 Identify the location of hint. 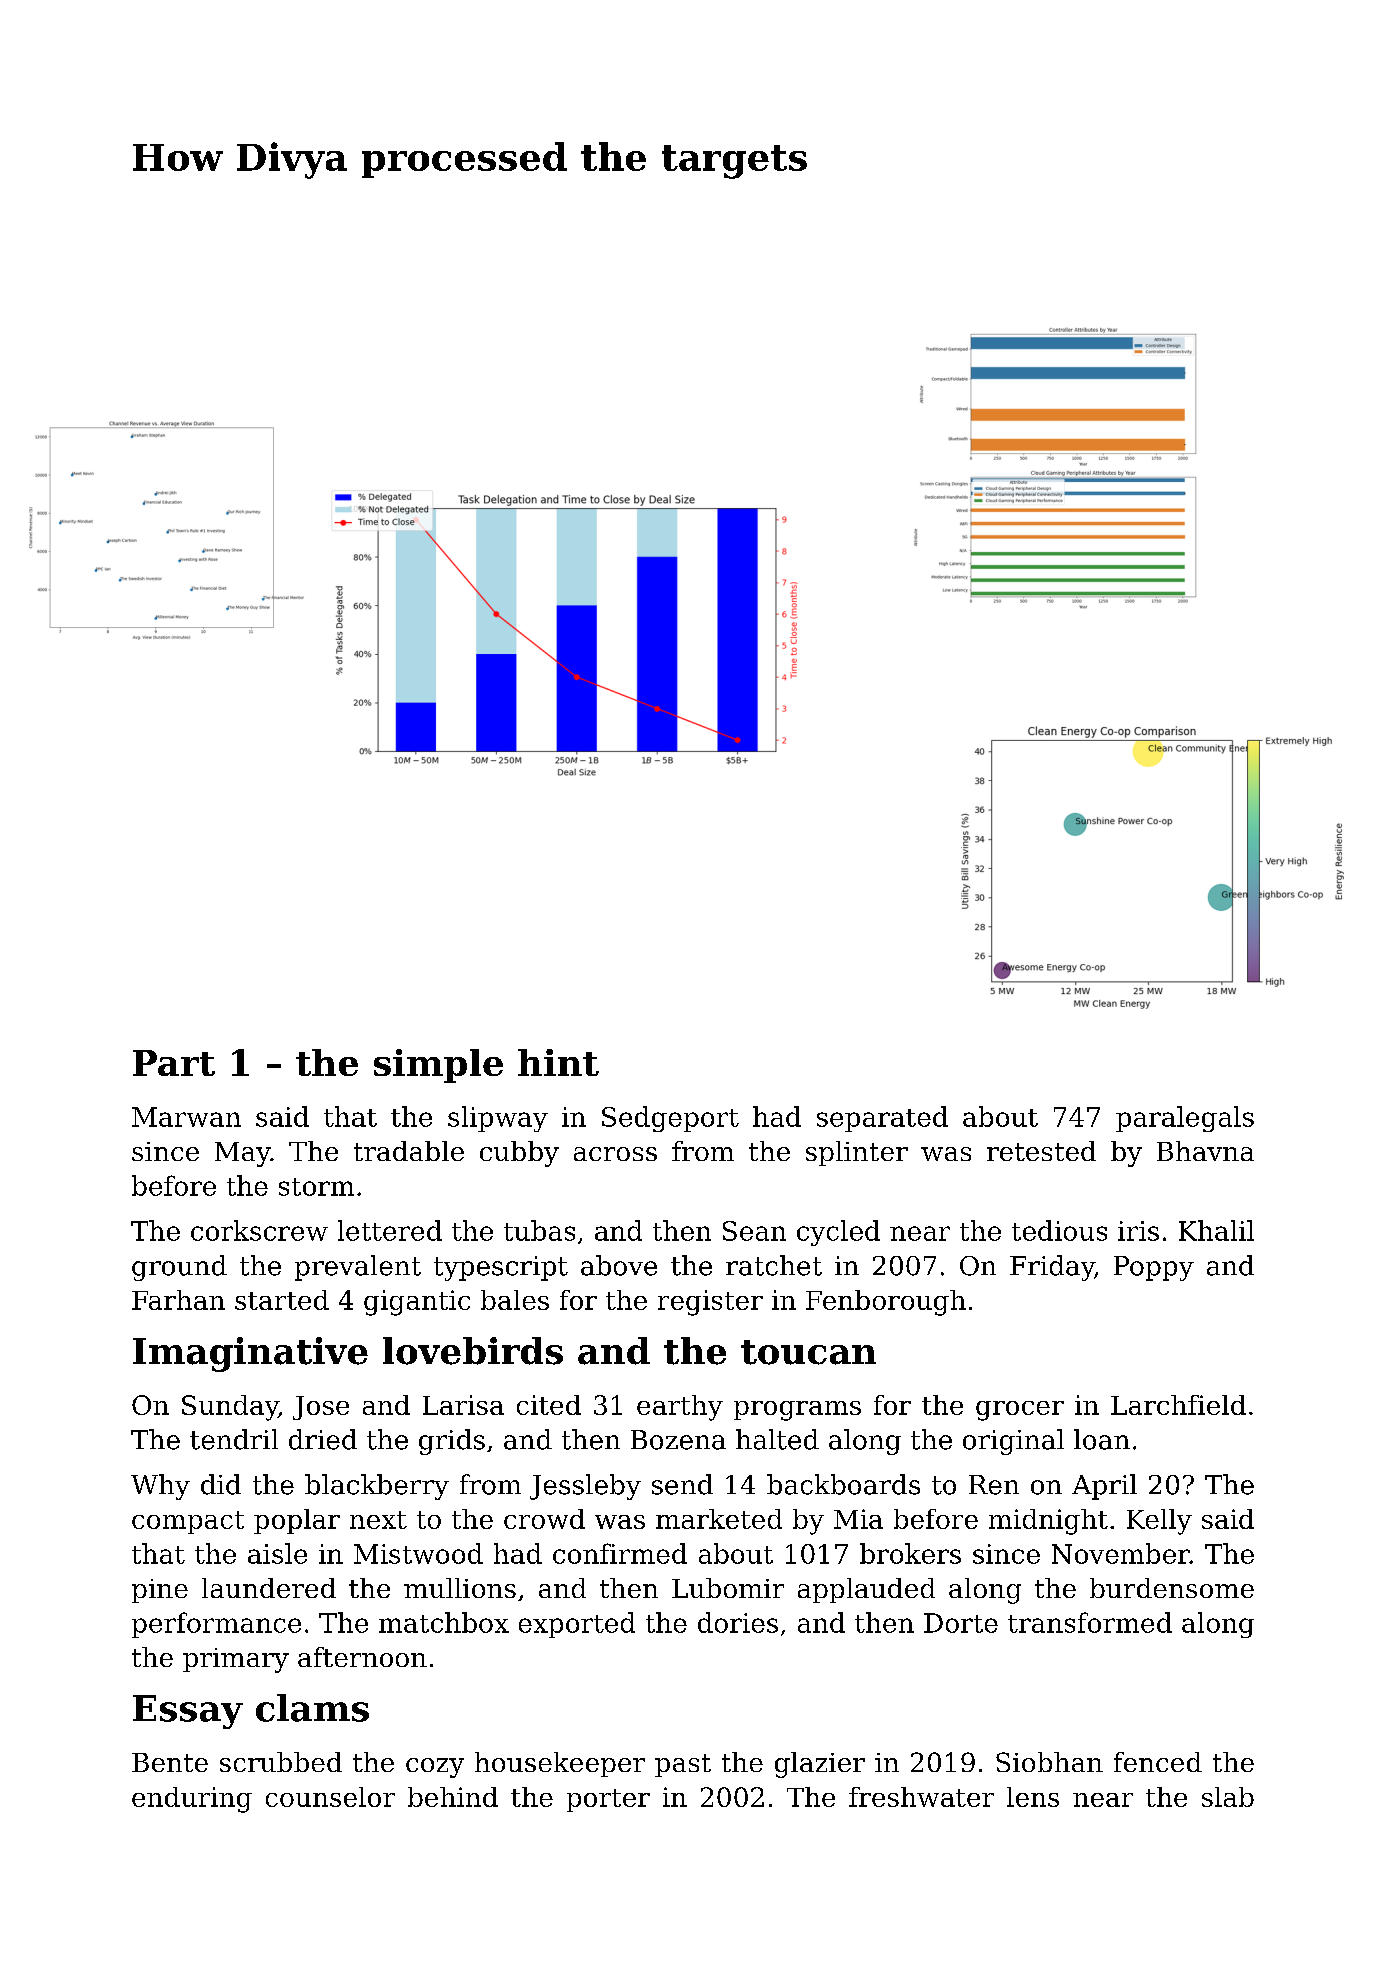
(558, 1062).
